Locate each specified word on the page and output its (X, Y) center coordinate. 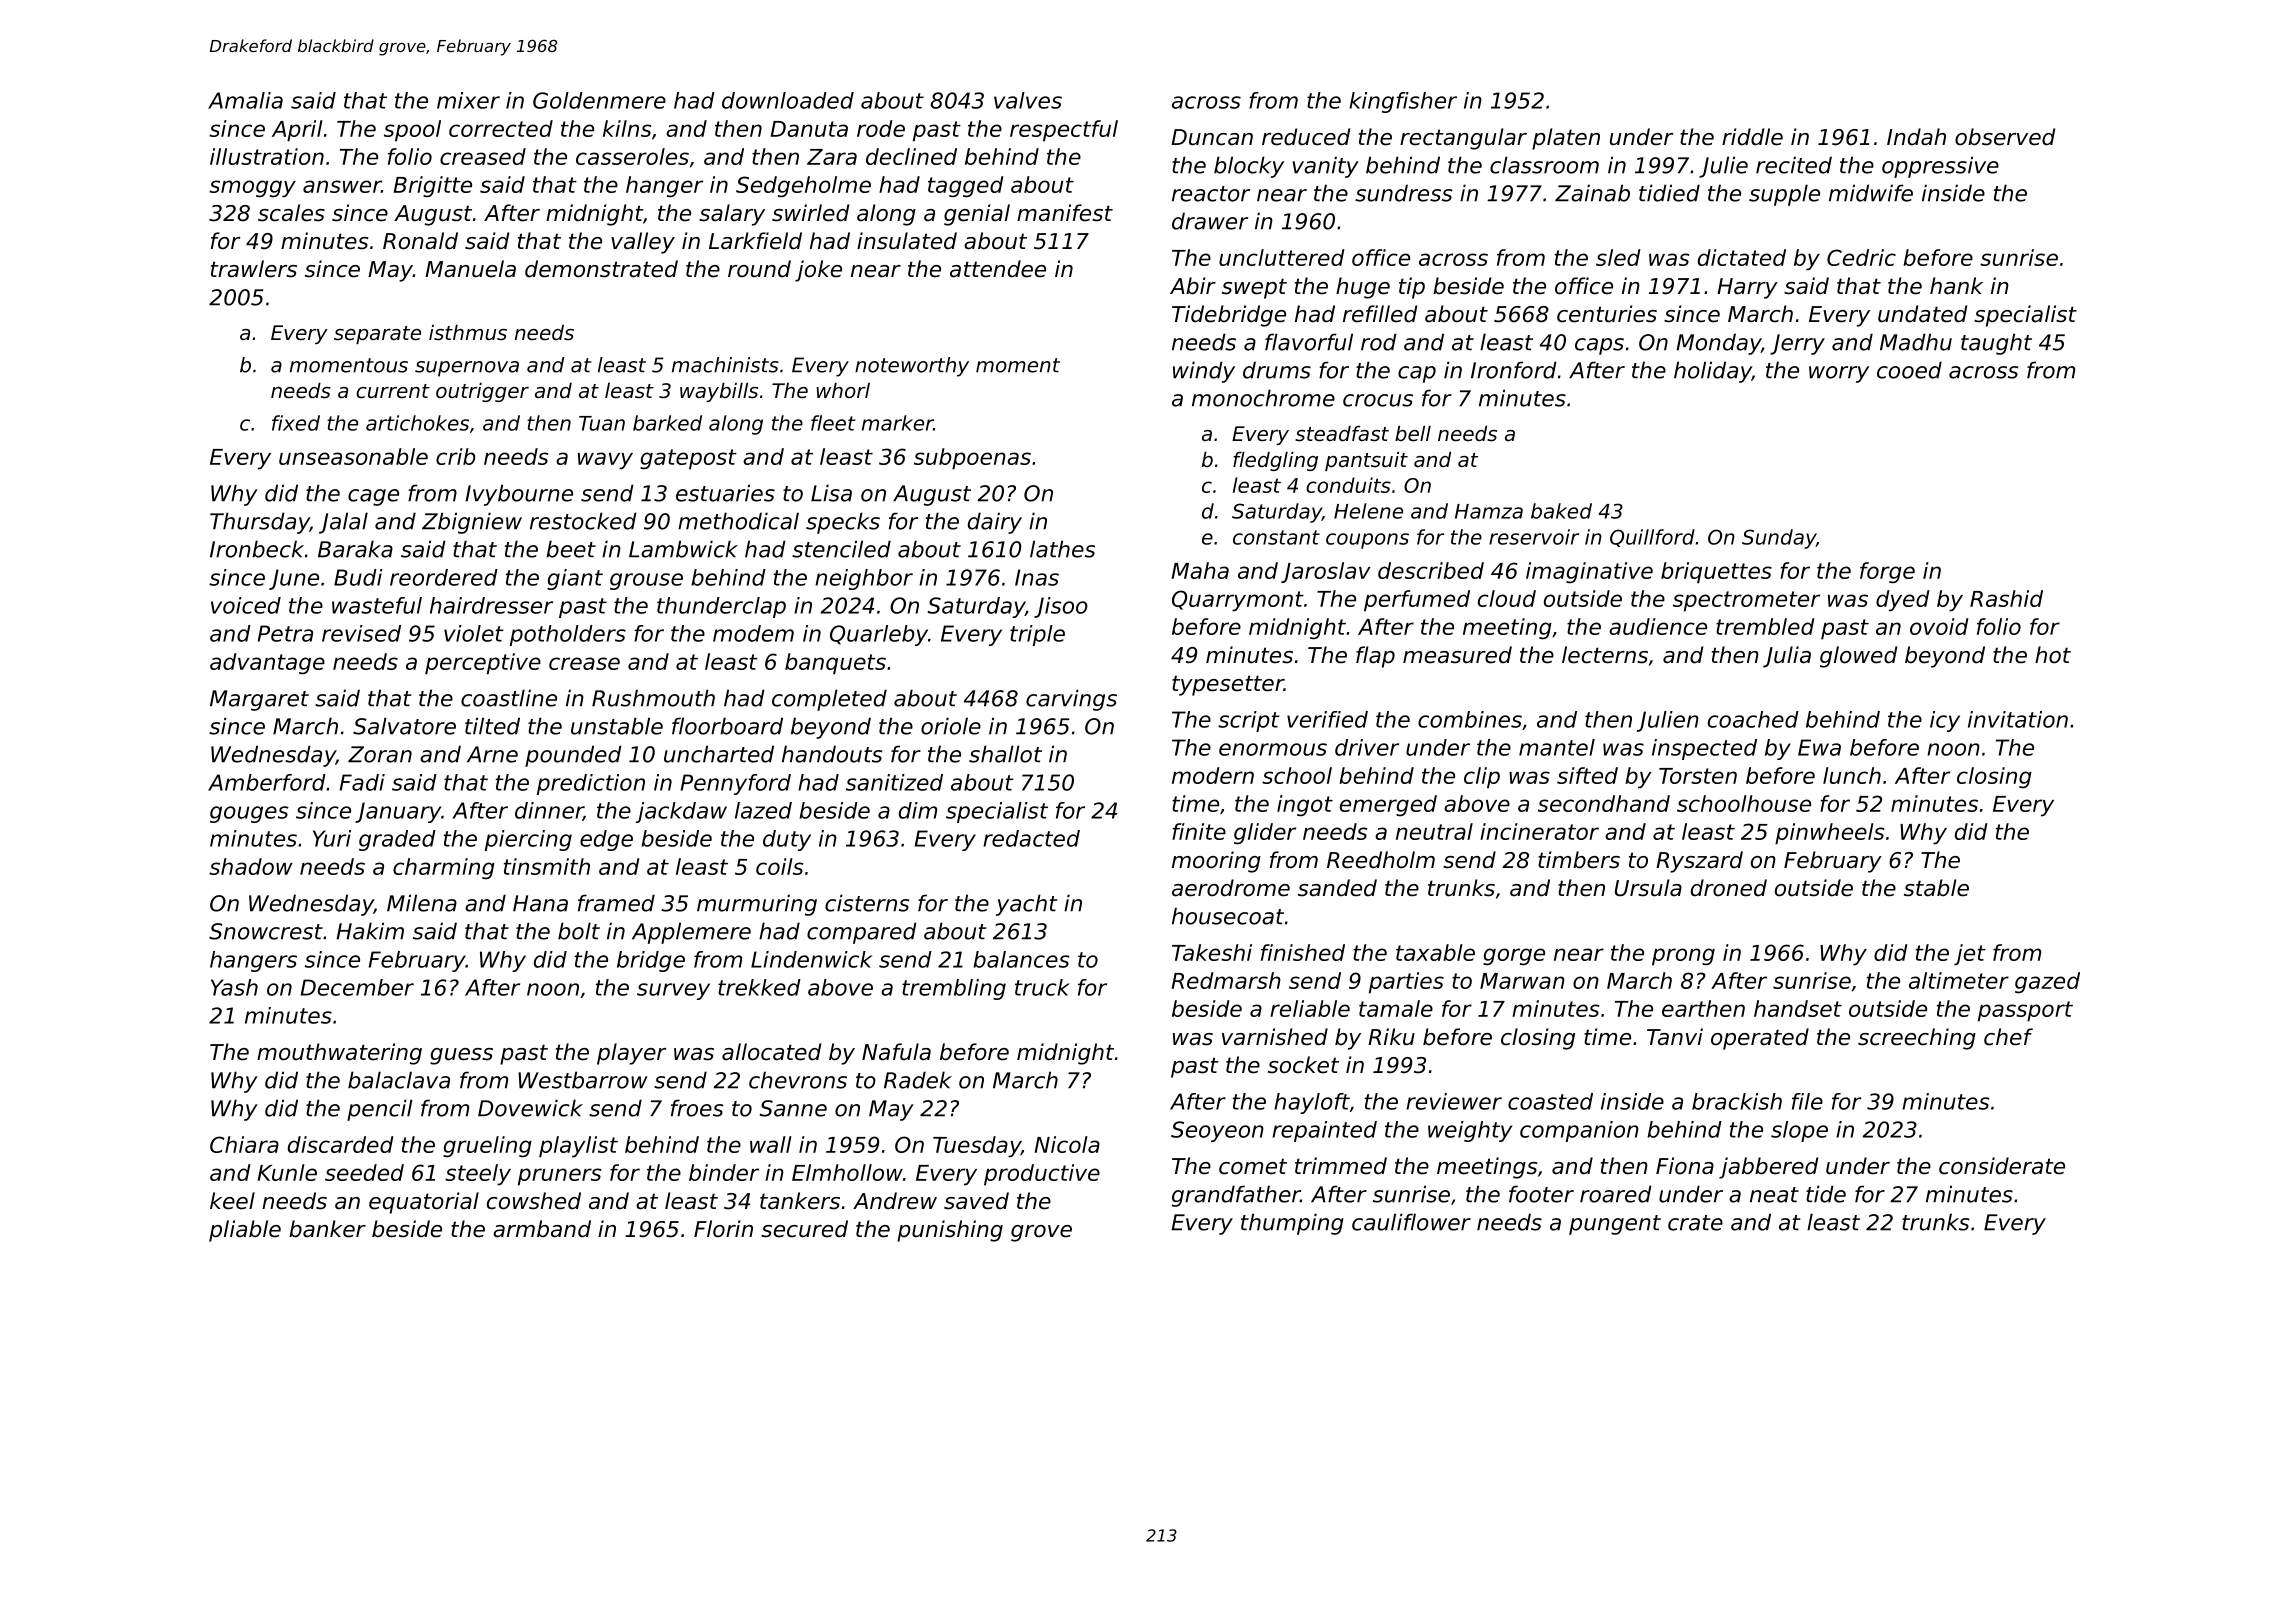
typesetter (1228, 685)
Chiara (244, 1144)
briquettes (1716, 572)
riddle (1752, 137)
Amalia (245, 100)
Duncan (1212, 137)
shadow (251, 866)
